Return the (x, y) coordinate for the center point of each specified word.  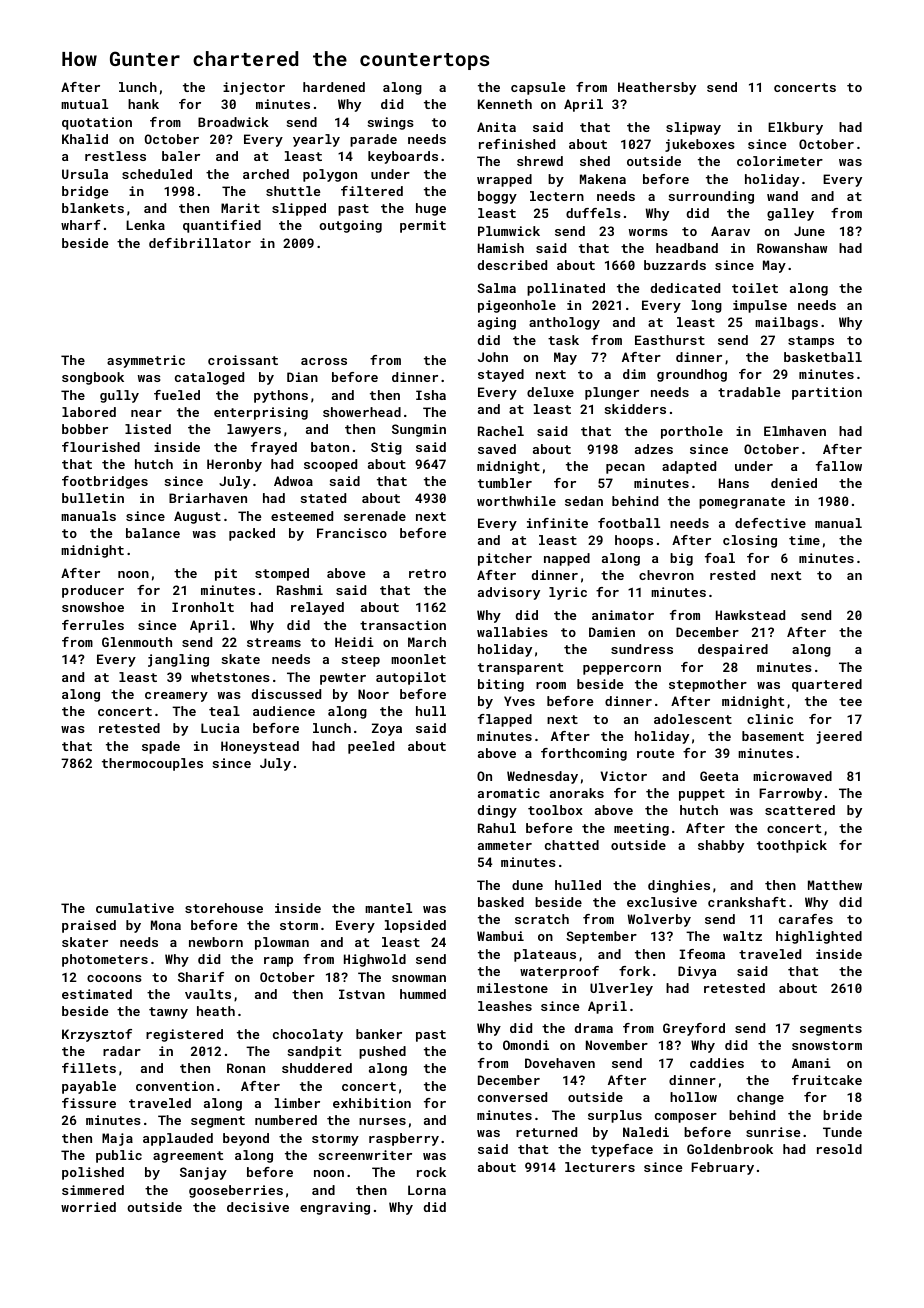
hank (143, 104)
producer (93, 591)
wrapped (504, 180)
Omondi (526, 1045)
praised (89, 926)
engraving (335, 1208)
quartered (827, 685)
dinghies (679, 886)
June (809, 231)
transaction (403, 625)
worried (88, 1207)
